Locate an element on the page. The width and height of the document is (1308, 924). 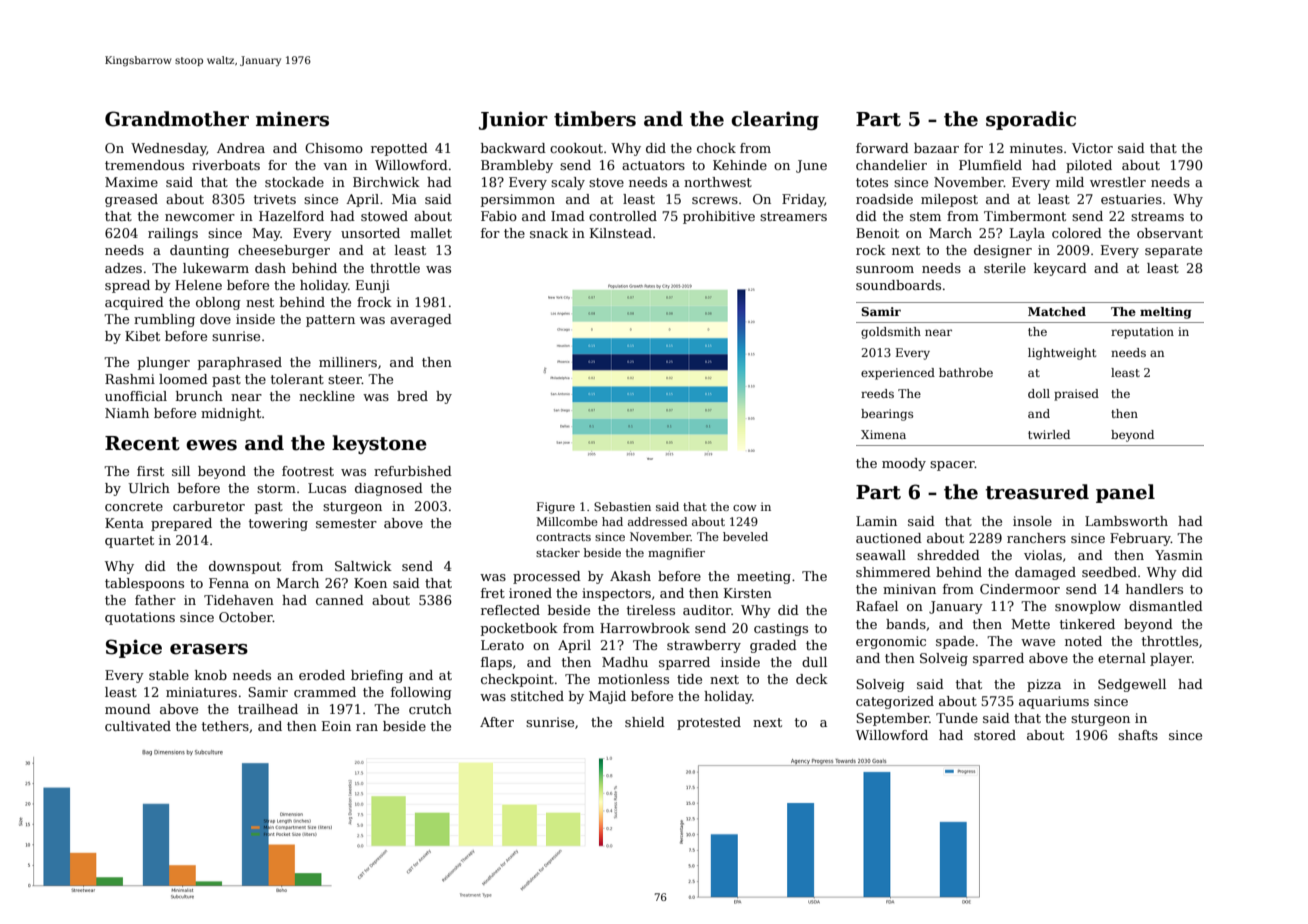
shield is located at coordinates (645, 722).
